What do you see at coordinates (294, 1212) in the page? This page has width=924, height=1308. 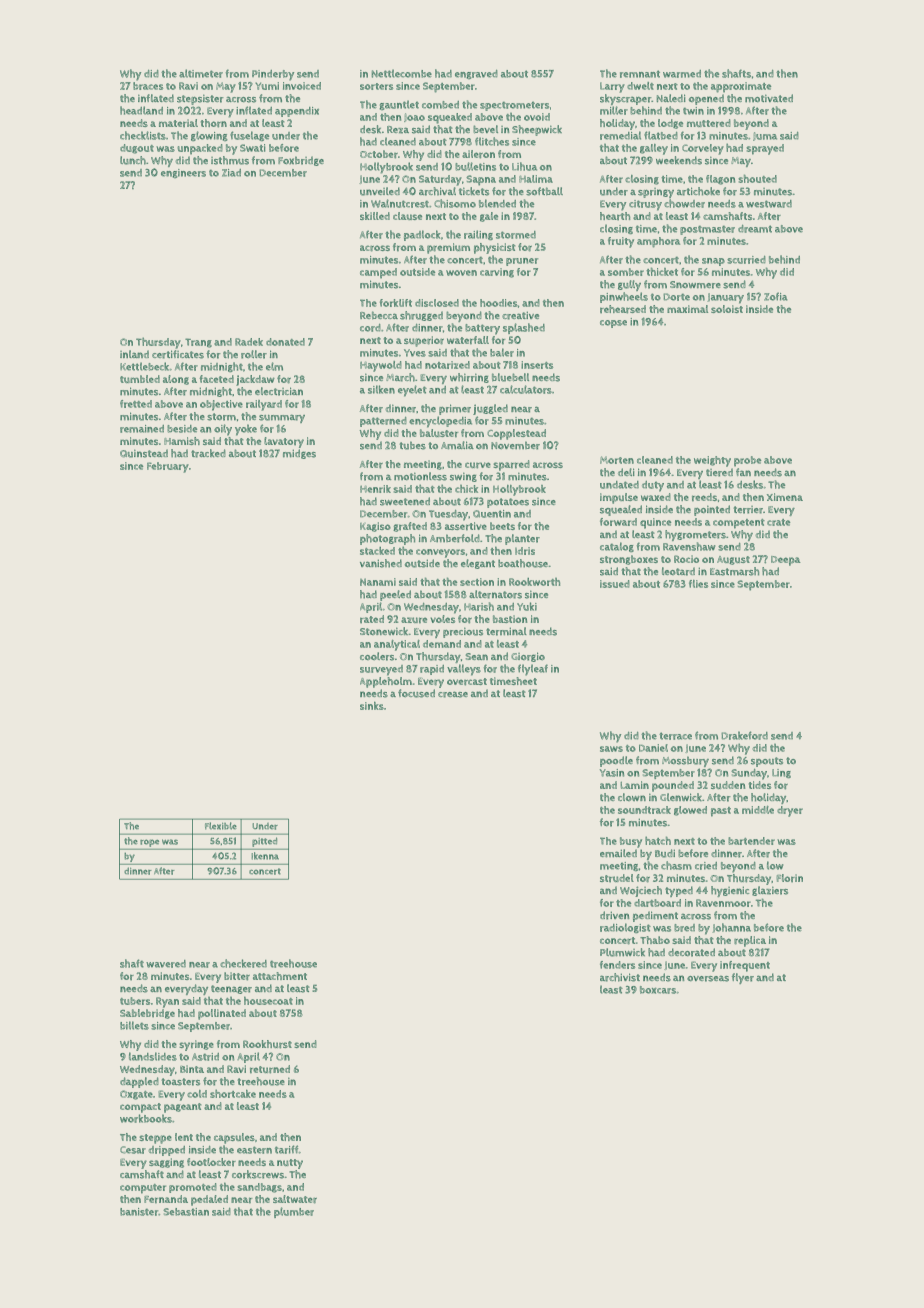 I see `plumber` at bounding box center [294, 1212].
